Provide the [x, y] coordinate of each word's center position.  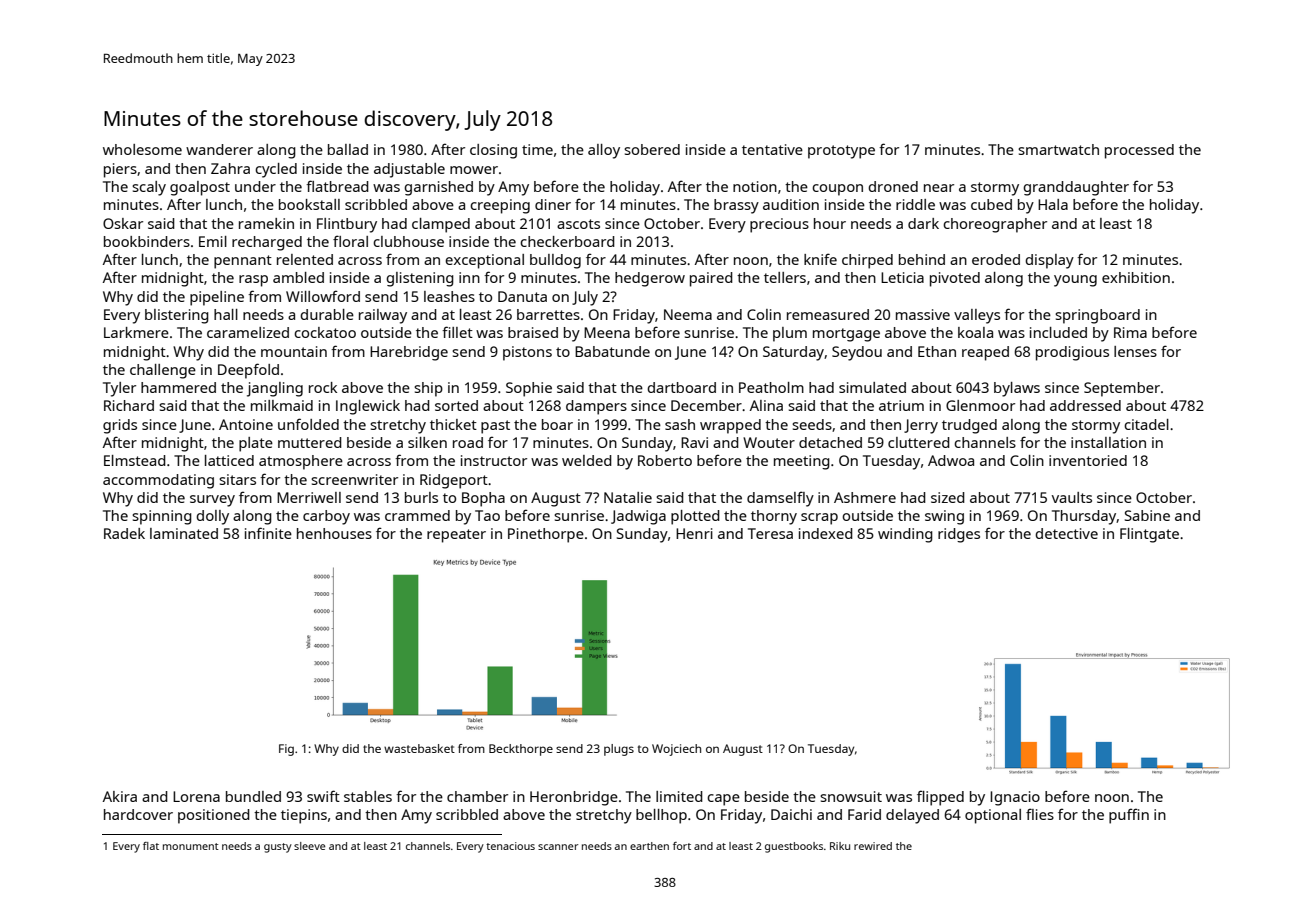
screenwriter [354, 479]
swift [323, 796]
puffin [1129, 816]
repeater [456, 536]
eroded [996, 259]
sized [948, 497]
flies [1040, 814]
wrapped [730, 426]
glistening [420, 279]
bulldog [555, 261]
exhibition [1136, 277]
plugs [619, 750]
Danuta [522, 296]
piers [120, 170]
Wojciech [676, 750]
